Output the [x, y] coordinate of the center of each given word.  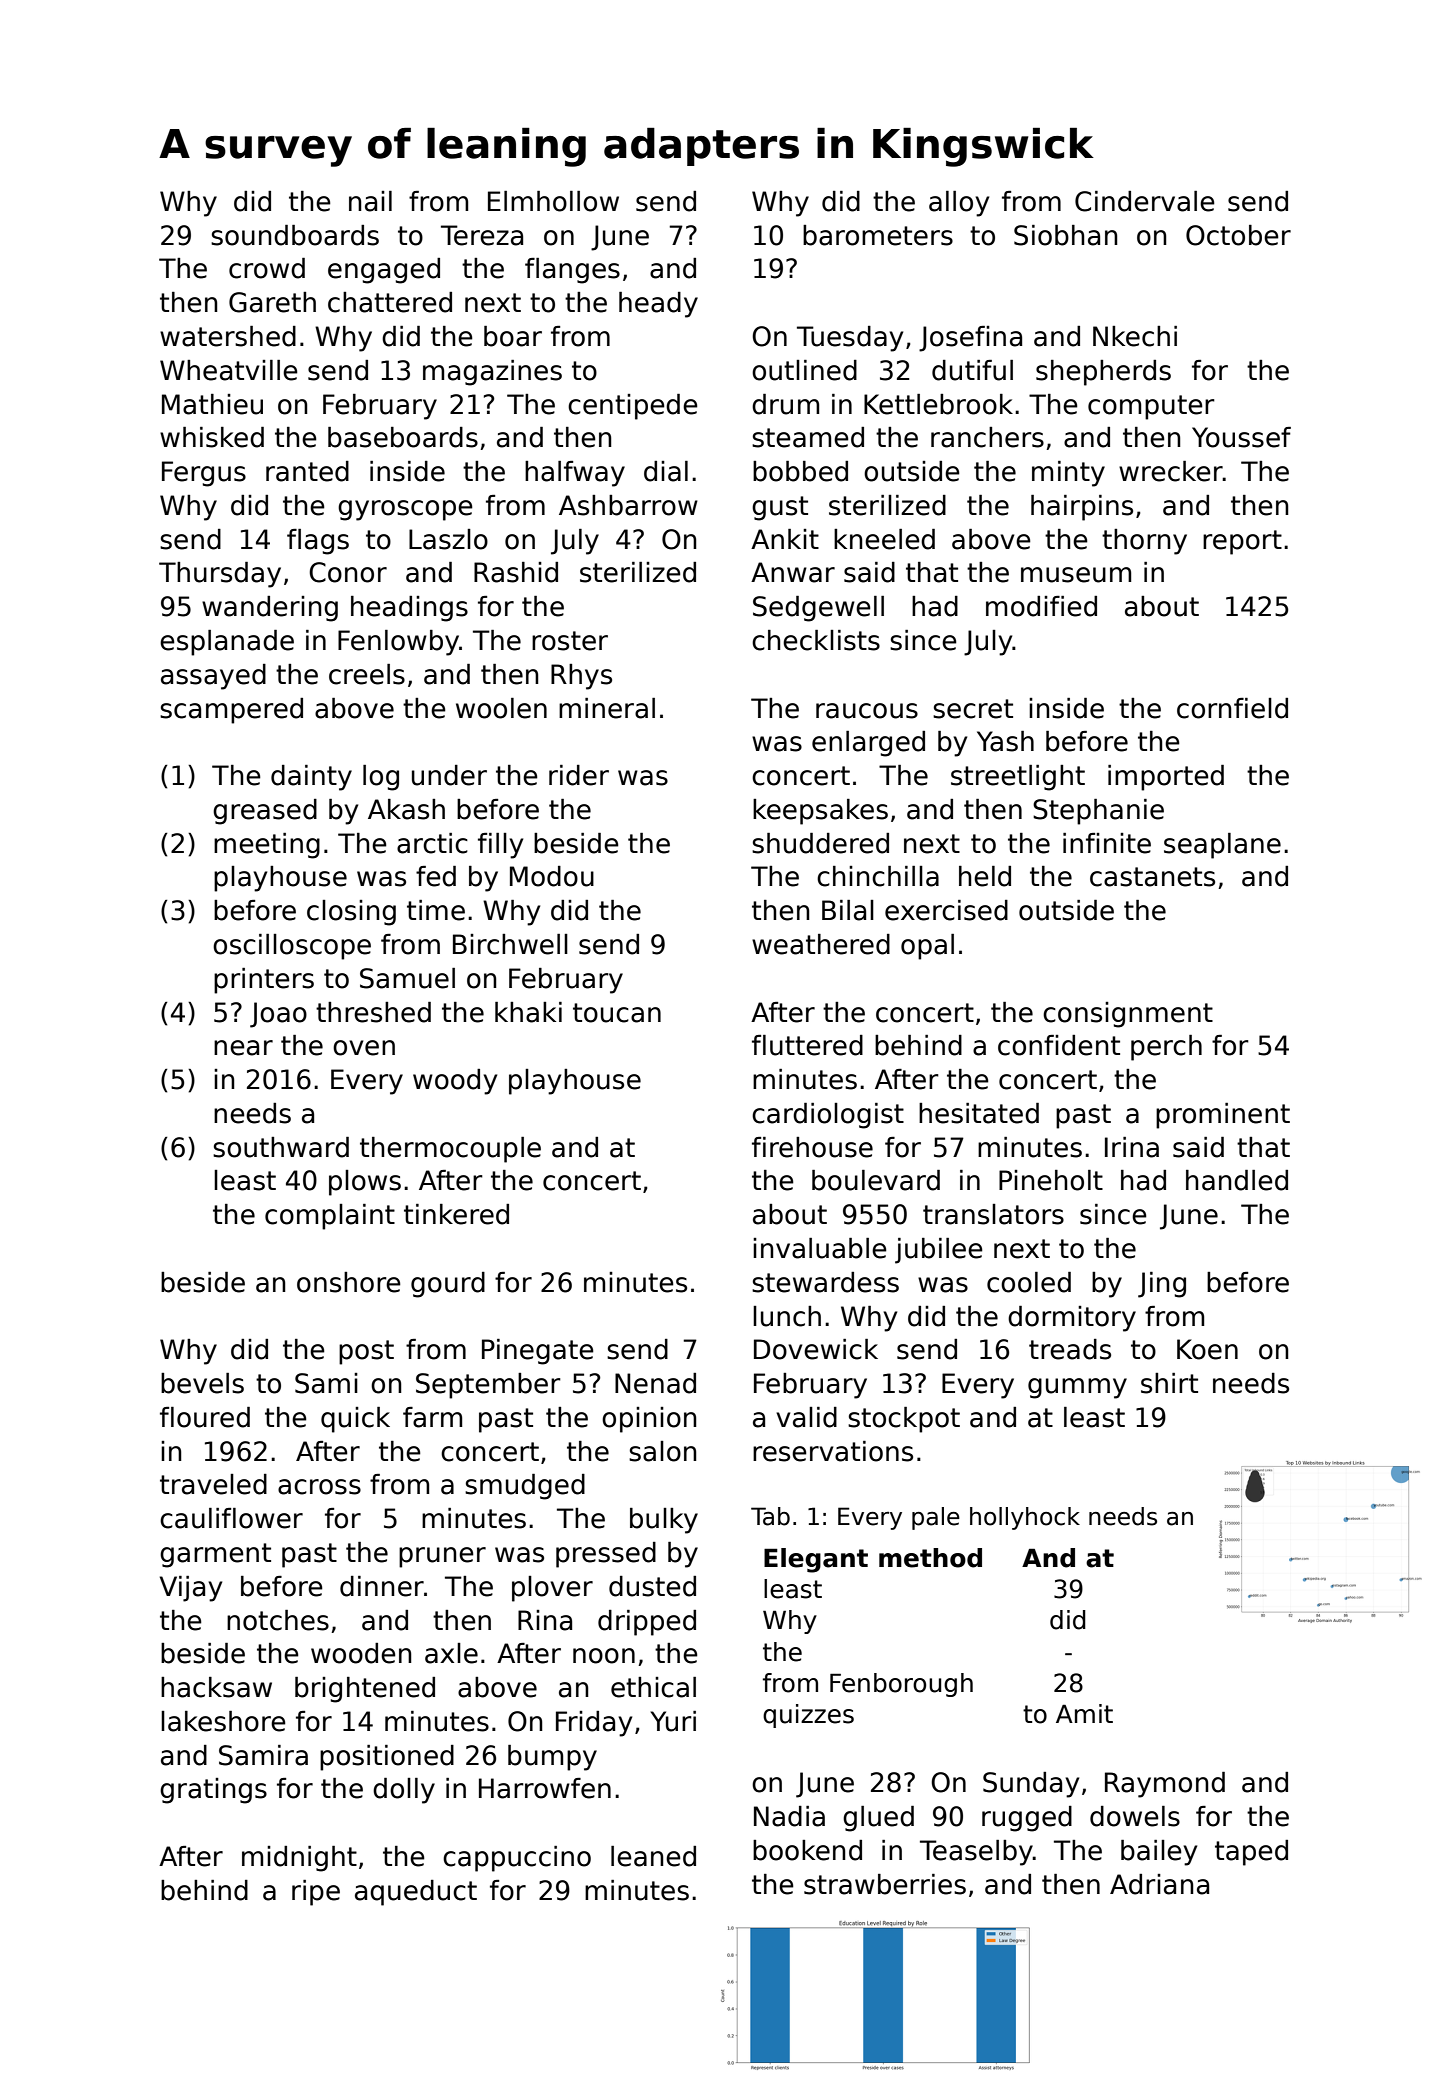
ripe [316, 1893]
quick [355, 1420]
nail [370, 201]
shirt [1169, 1383]
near [243, 1048]
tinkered [456, 1214]
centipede [633, 407]
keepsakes [820, 812]
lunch [787, 1316]
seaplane [1222, 846]
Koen [1207, 1349]
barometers [878, 235]
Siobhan [1066, 235]
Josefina [970, 339]
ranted [307, 471]
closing [351, 913]
